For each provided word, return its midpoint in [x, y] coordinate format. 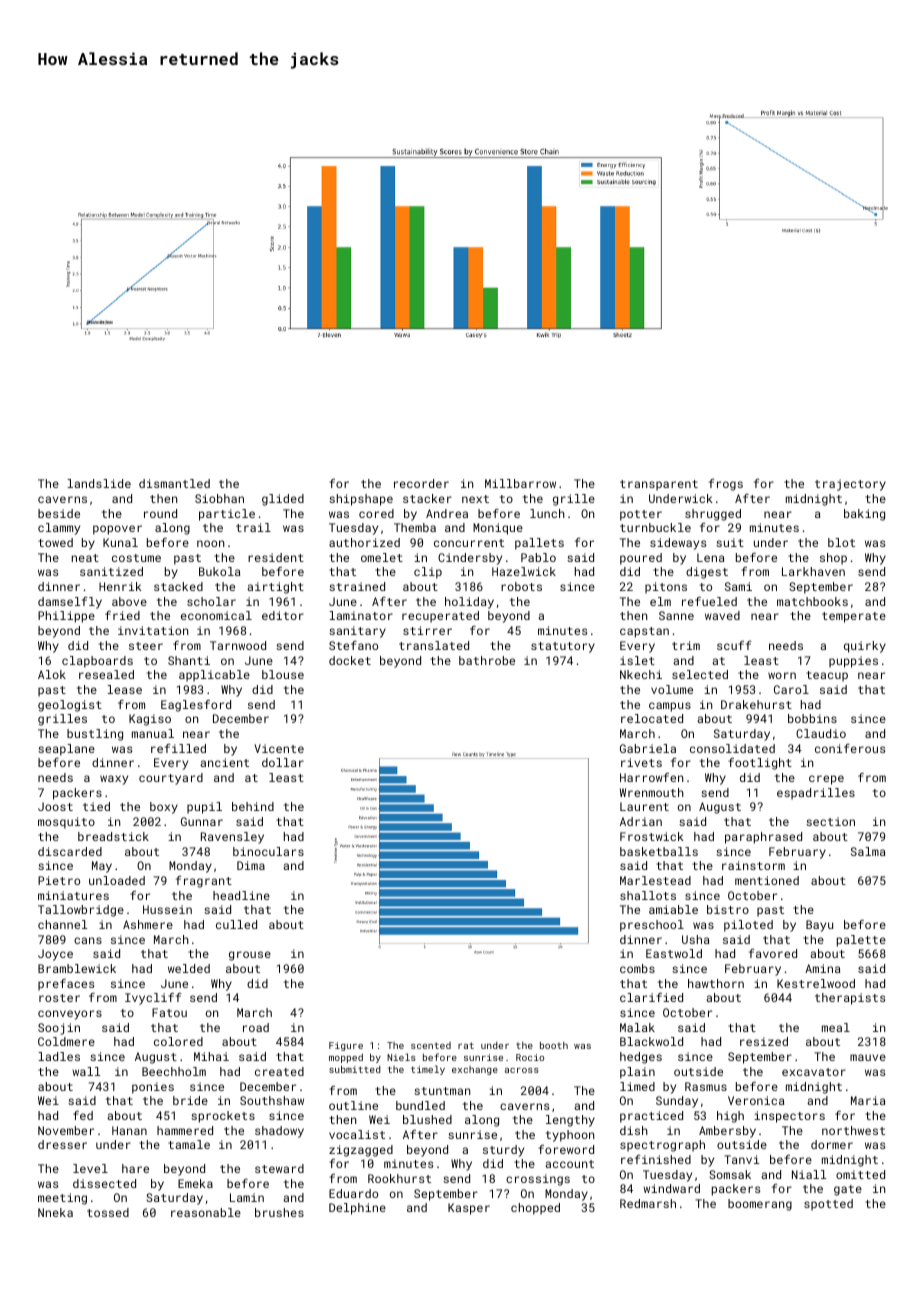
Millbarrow [520, 483]
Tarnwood [238, 645]
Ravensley [232, 838]
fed [83, 1115]
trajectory [850, 485]
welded [189, 968]
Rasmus [706, 1086]
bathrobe [487, 660]
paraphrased [763, 838]
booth [554, 1045]
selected [700, 674]
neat [85, 558]
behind [253, 806]
